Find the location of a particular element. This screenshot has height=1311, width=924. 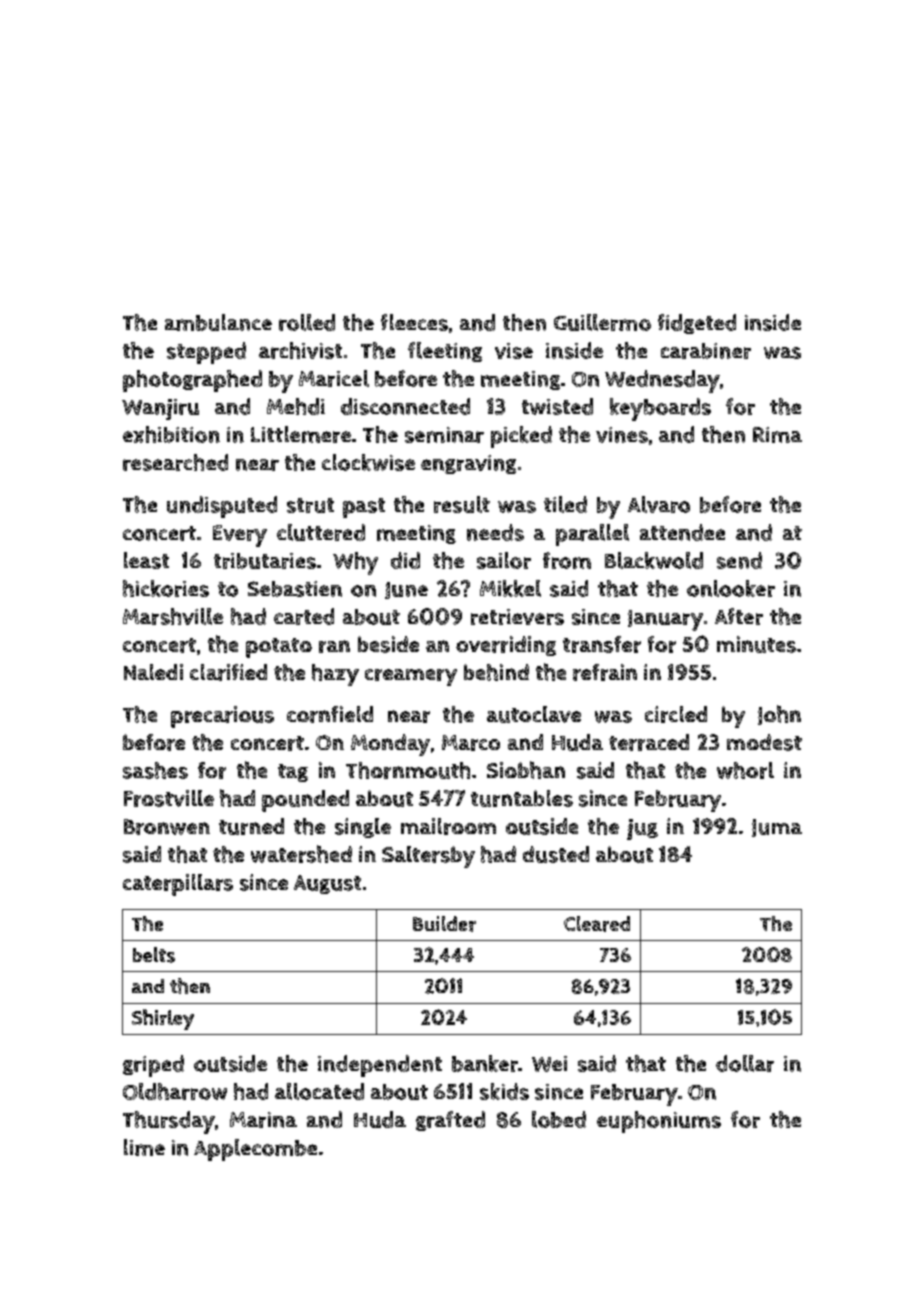

twisted is located at coordinates (557, 406).
